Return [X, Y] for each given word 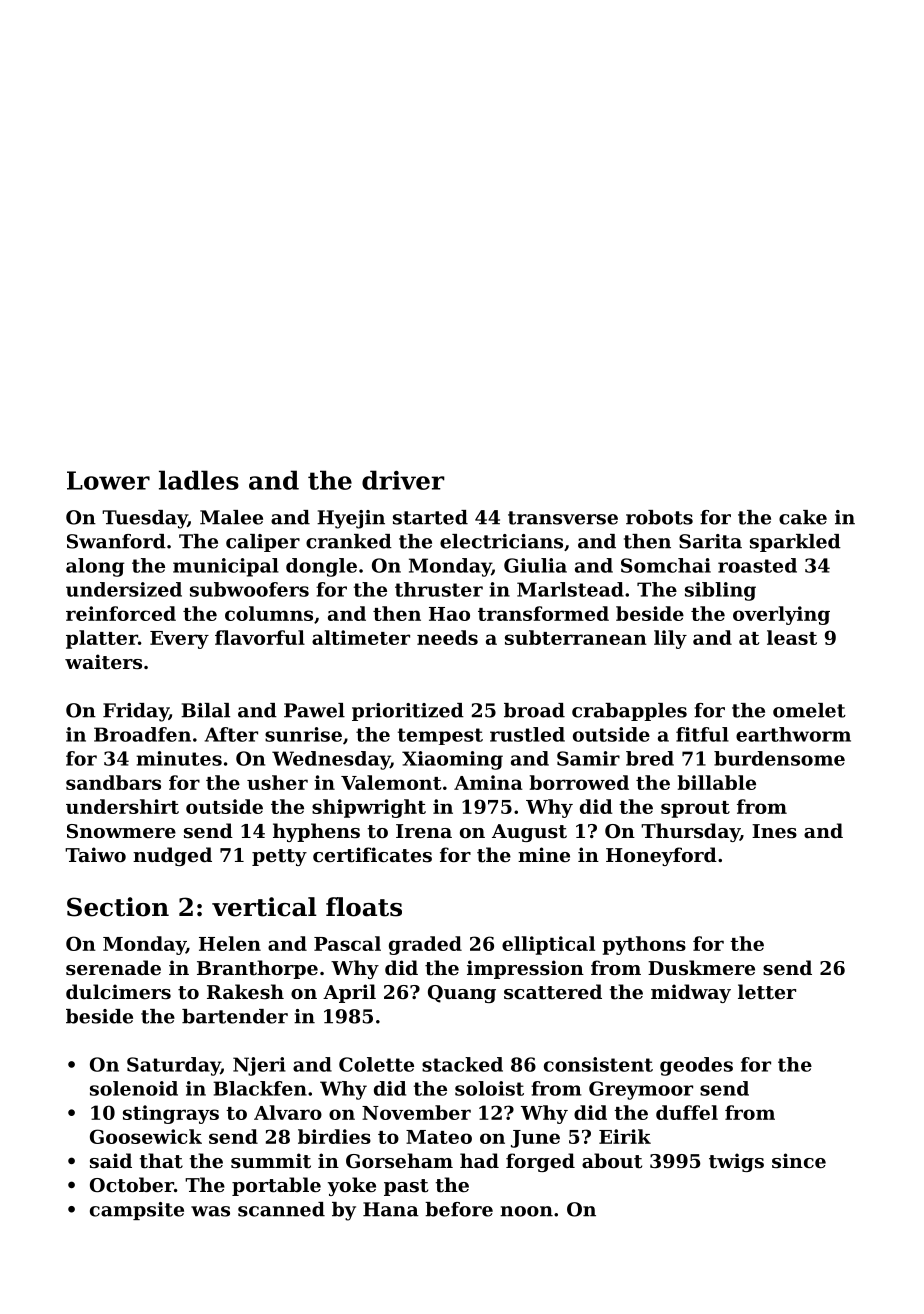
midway [691, 993]
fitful [702, 734]
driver [403, 480]
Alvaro [288, 1112]
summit [271, 1161]
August [529, 833]
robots [659, 517]
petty [279, 857]
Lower [108, 480]
